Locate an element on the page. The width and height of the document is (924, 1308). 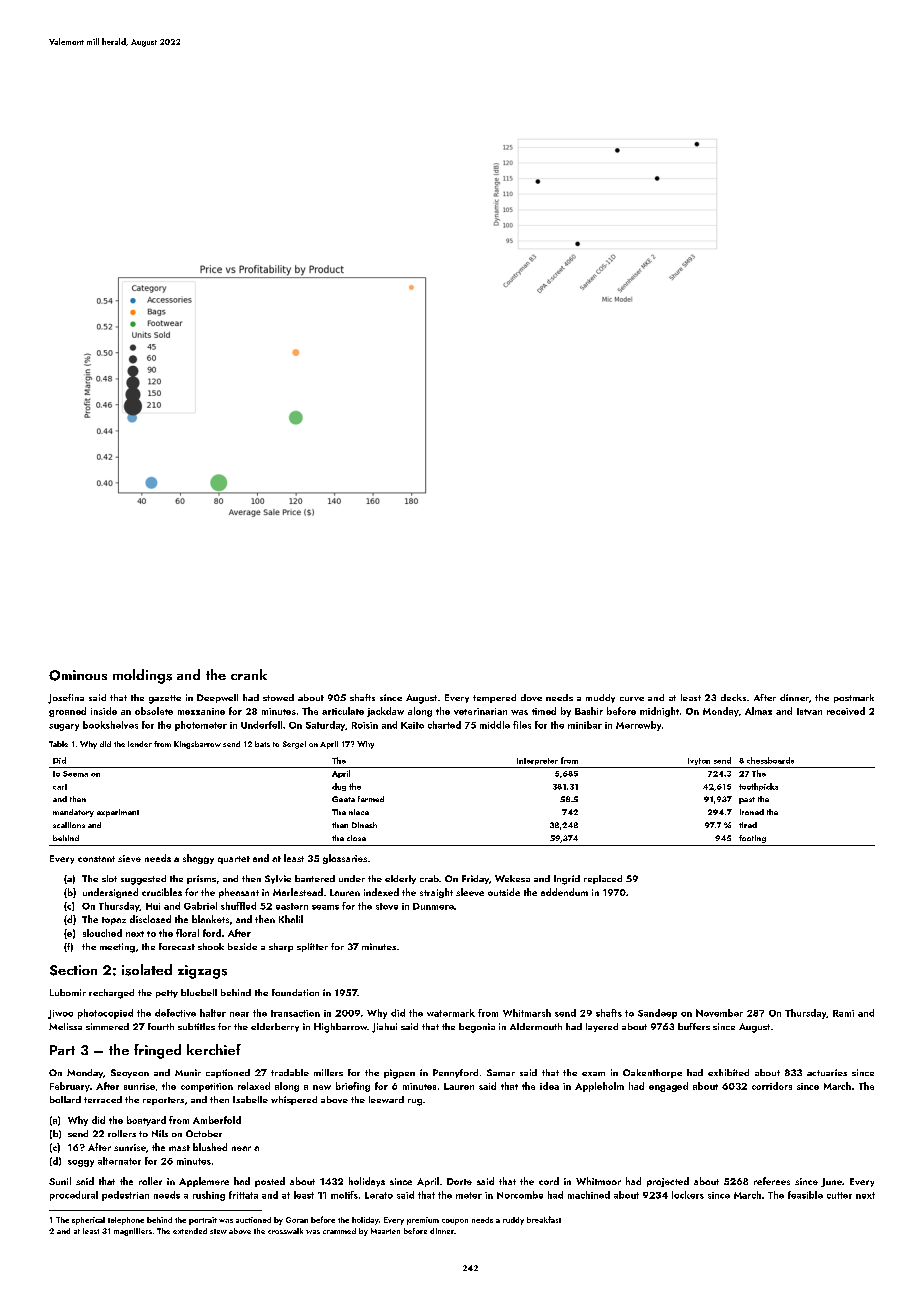
postmark is located at coordinates (854, 698).
